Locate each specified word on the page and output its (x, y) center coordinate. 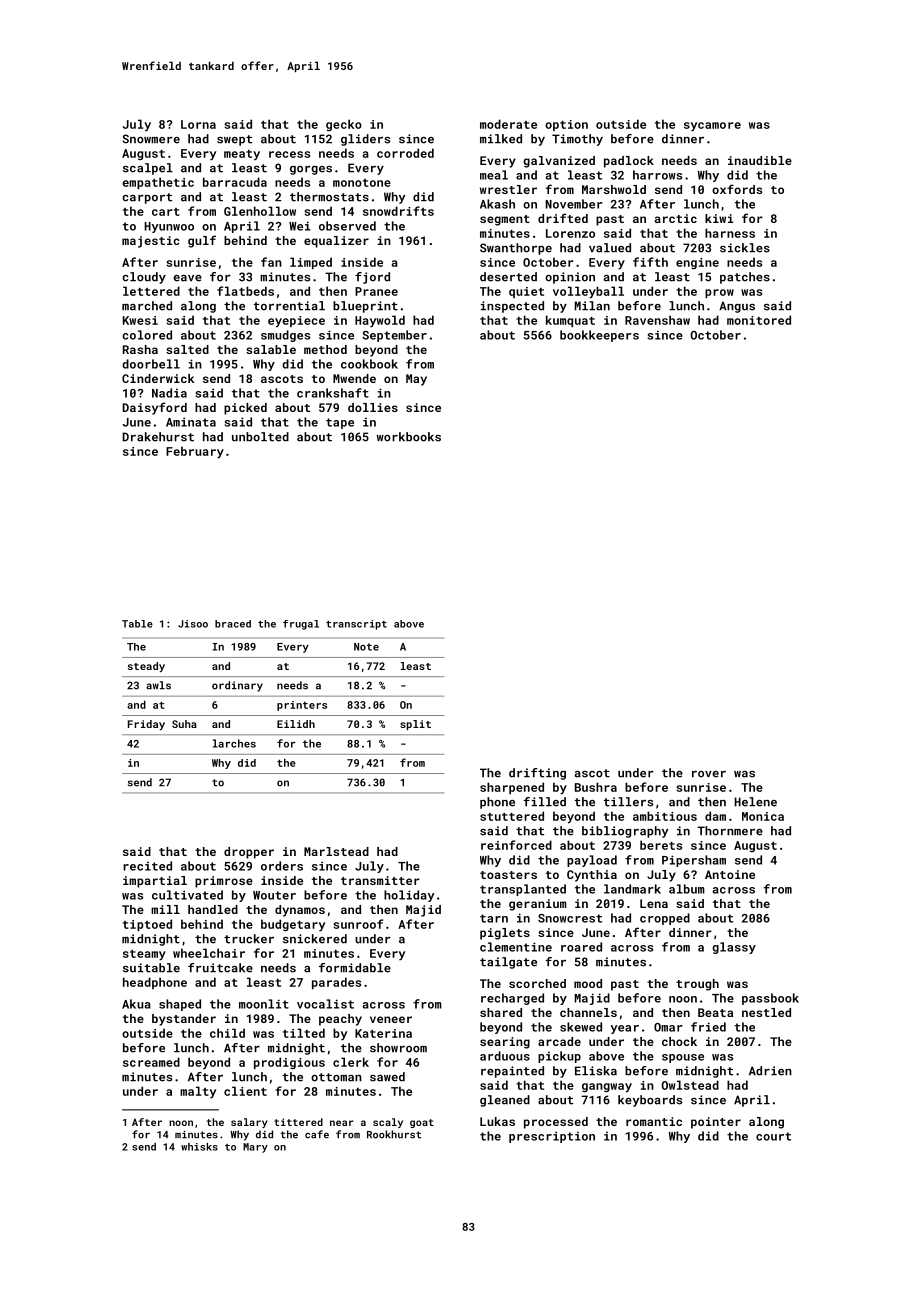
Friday (146, 725)
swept (234, 140)
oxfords (737, 189)
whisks (199, 1147)
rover (709, 774)
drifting (537, 774)
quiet (526, 292)
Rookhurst (394, 1134)
